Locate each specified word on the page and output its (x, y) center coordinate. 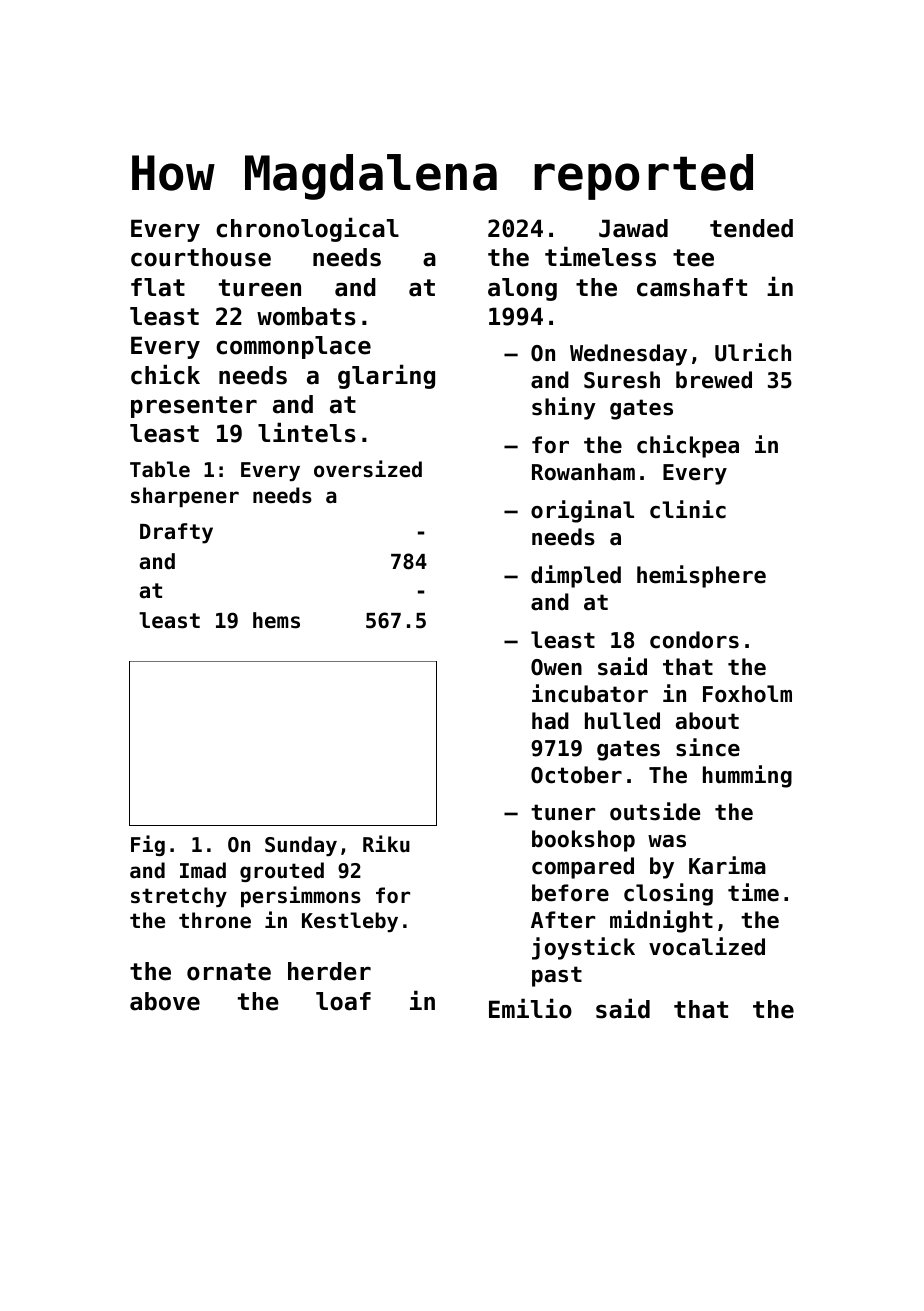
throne (215, 920)
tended (751, 228)
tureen (260, 288)
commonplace (293, 347)
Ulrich (753, 352)
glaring (386, 376)
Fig (148, 845)
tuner (563, 812)
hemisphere (701, 576)
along (522, 289)
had (550, 721)
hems (276, 620)
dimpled (576, 576)
